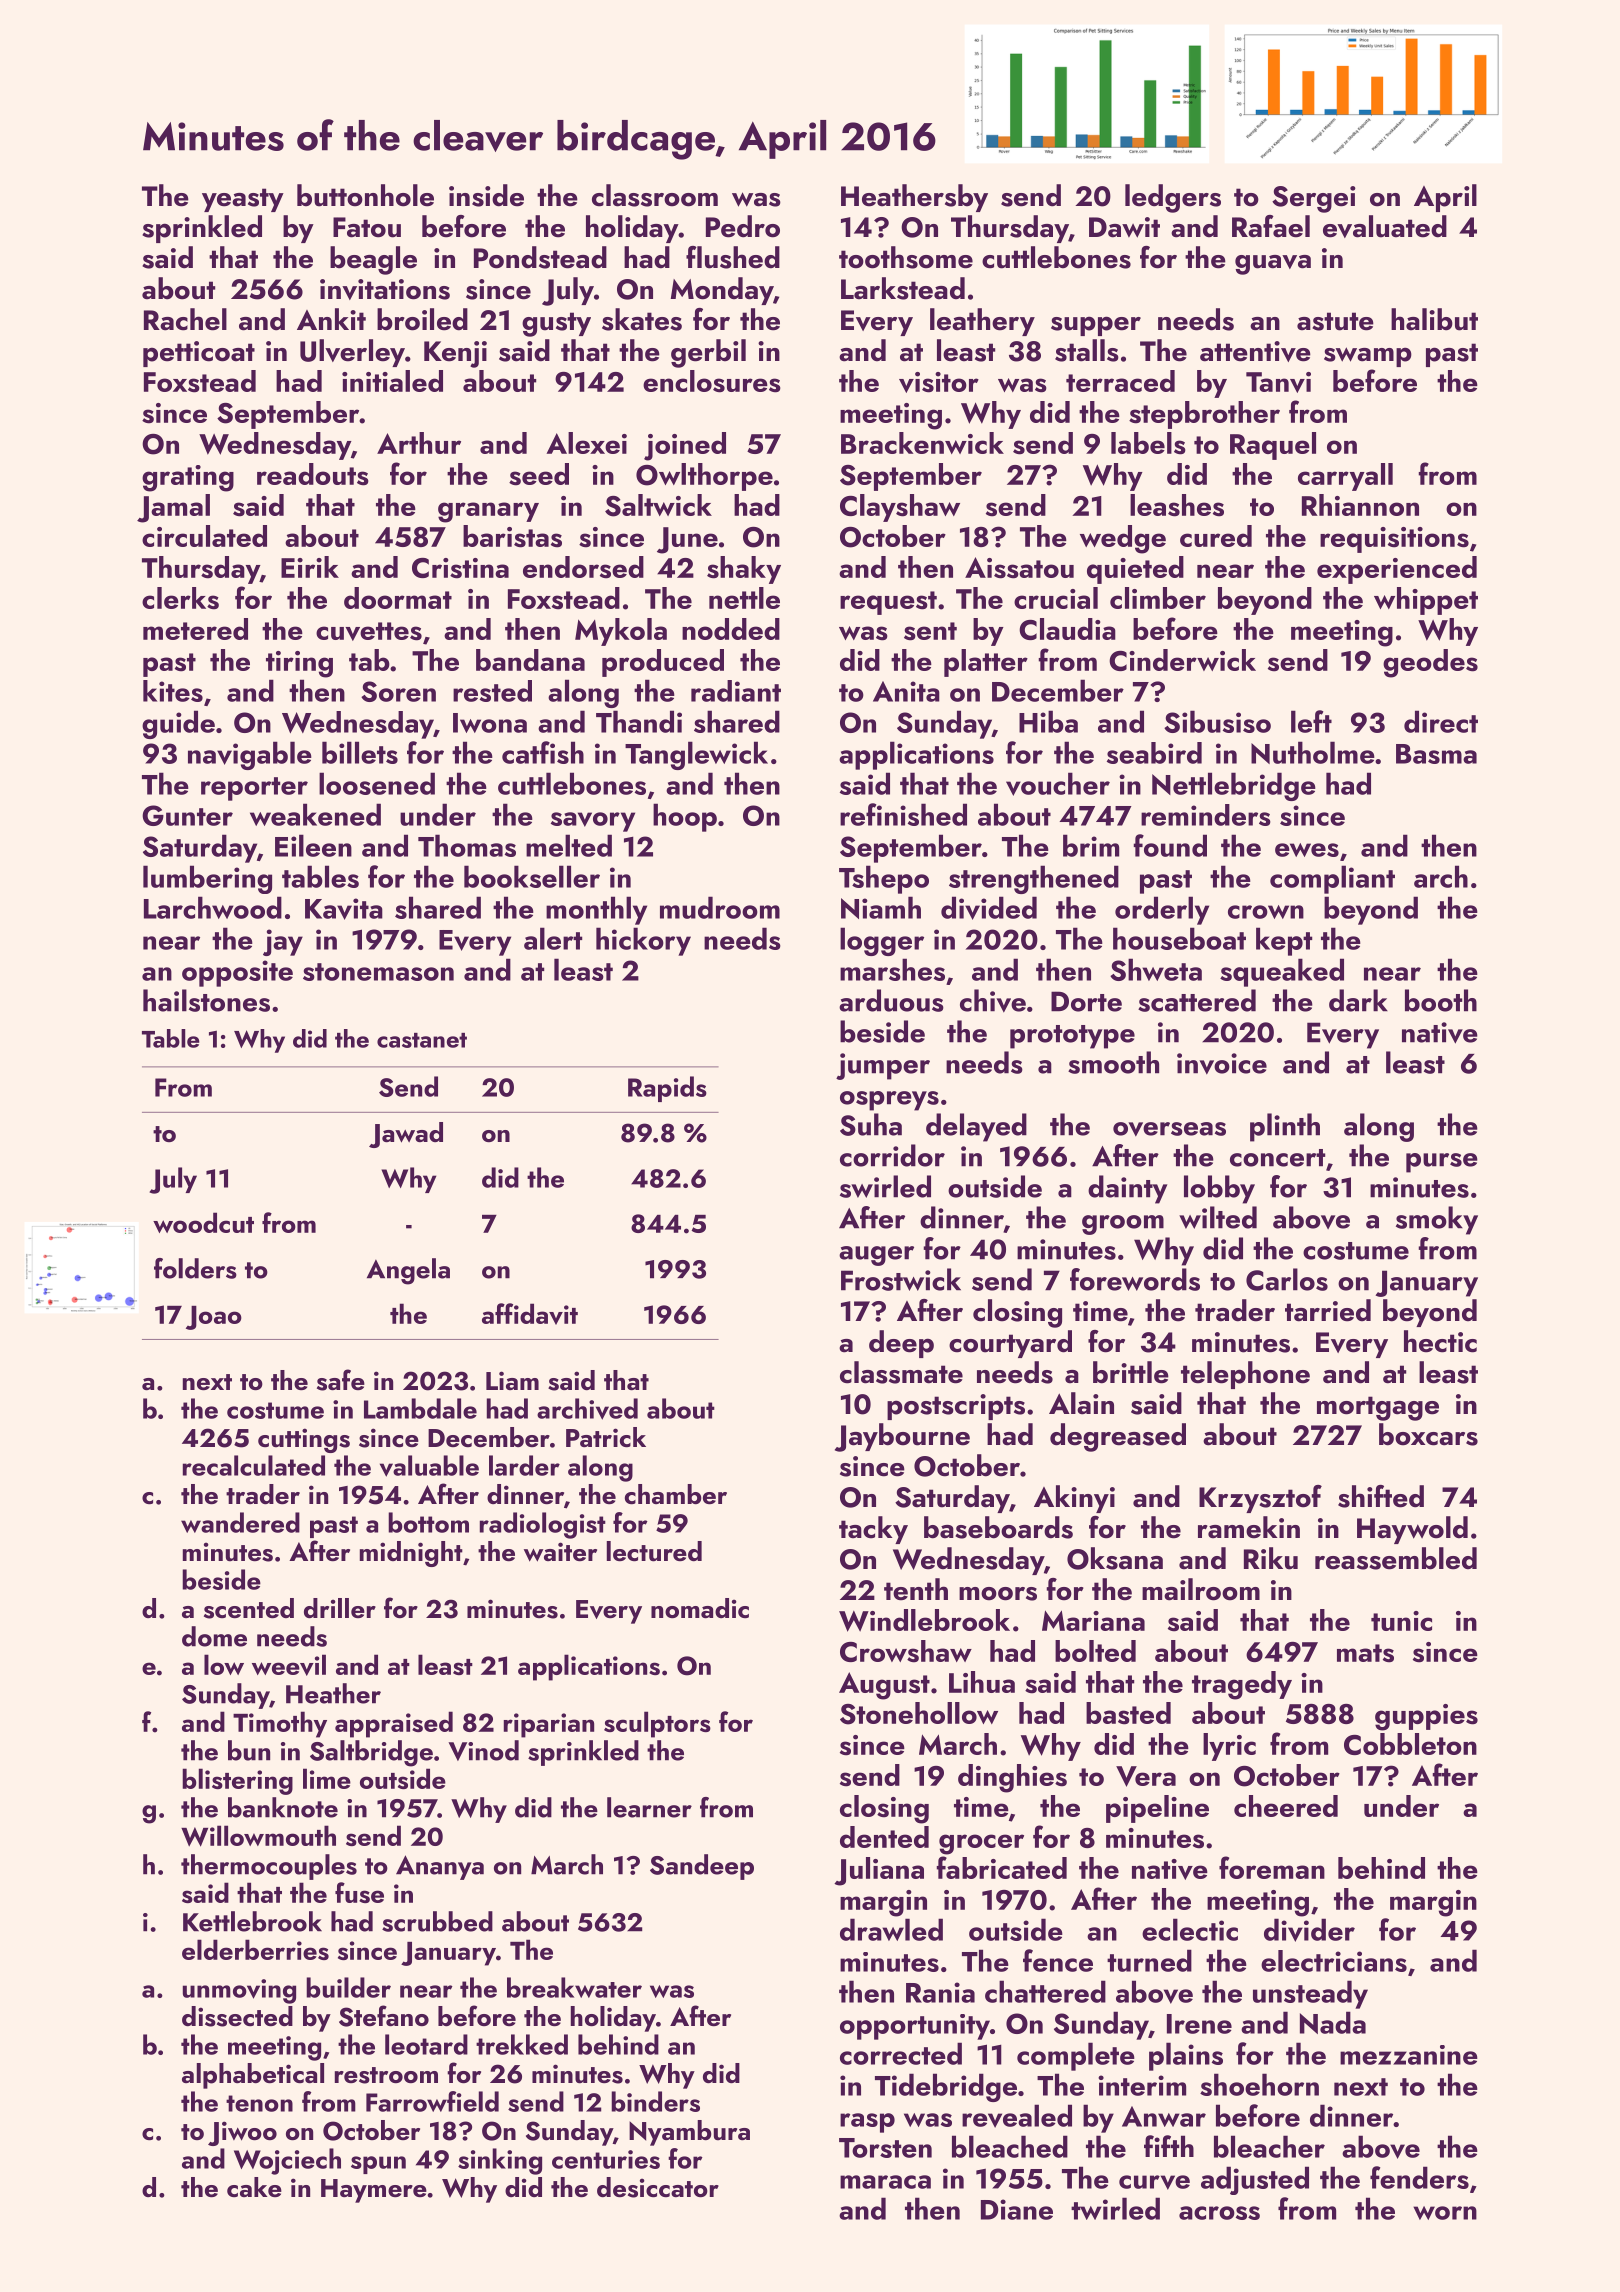 This screenshot has width=1620, height=2292. What do you see at coordinates (574, 1987) in the screenshot?
I see `breakwater` at bounding box center [574, 1987].
